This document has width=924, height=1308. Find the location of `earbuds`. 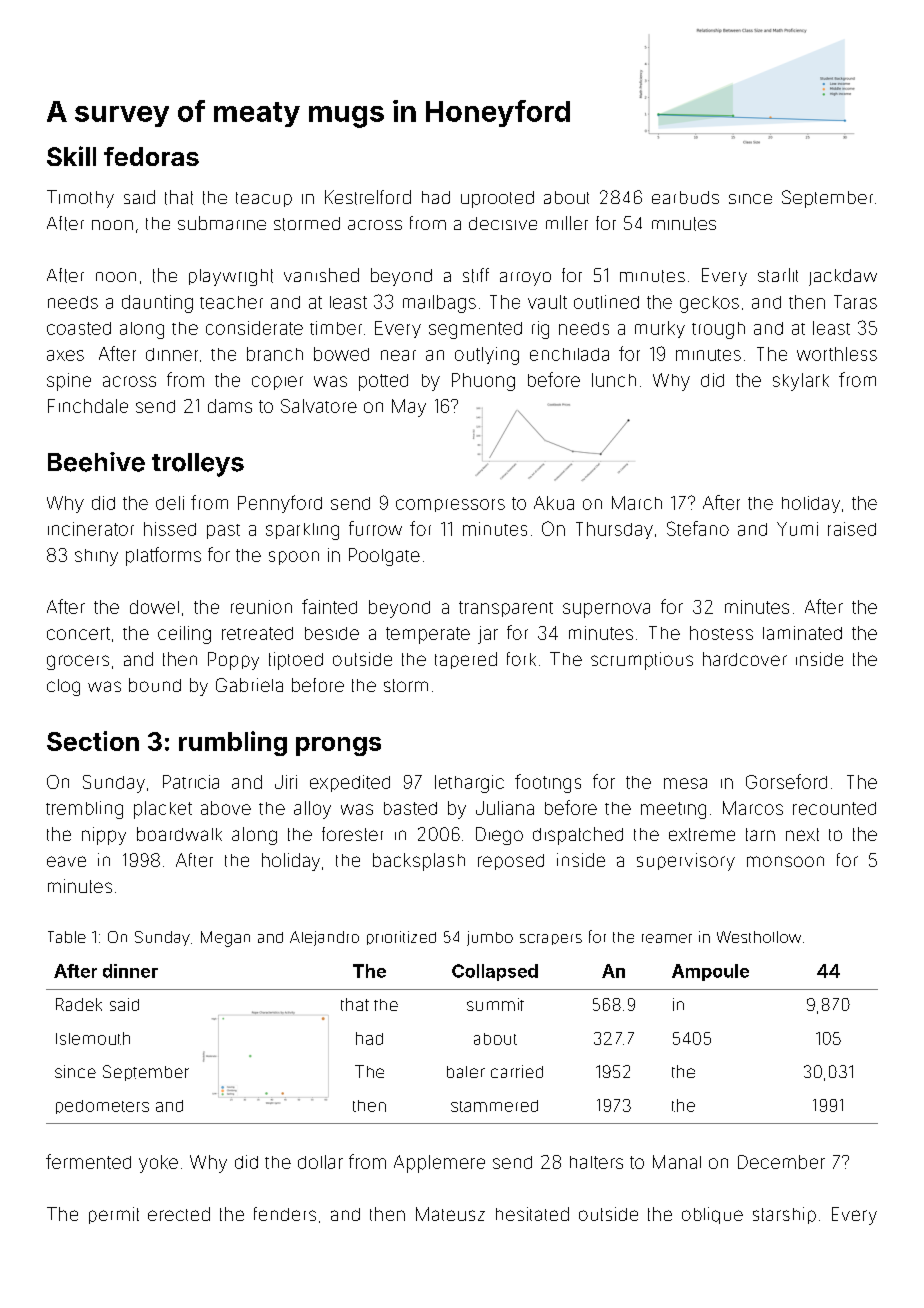

earbuds is located at coordinates (685, 197).
